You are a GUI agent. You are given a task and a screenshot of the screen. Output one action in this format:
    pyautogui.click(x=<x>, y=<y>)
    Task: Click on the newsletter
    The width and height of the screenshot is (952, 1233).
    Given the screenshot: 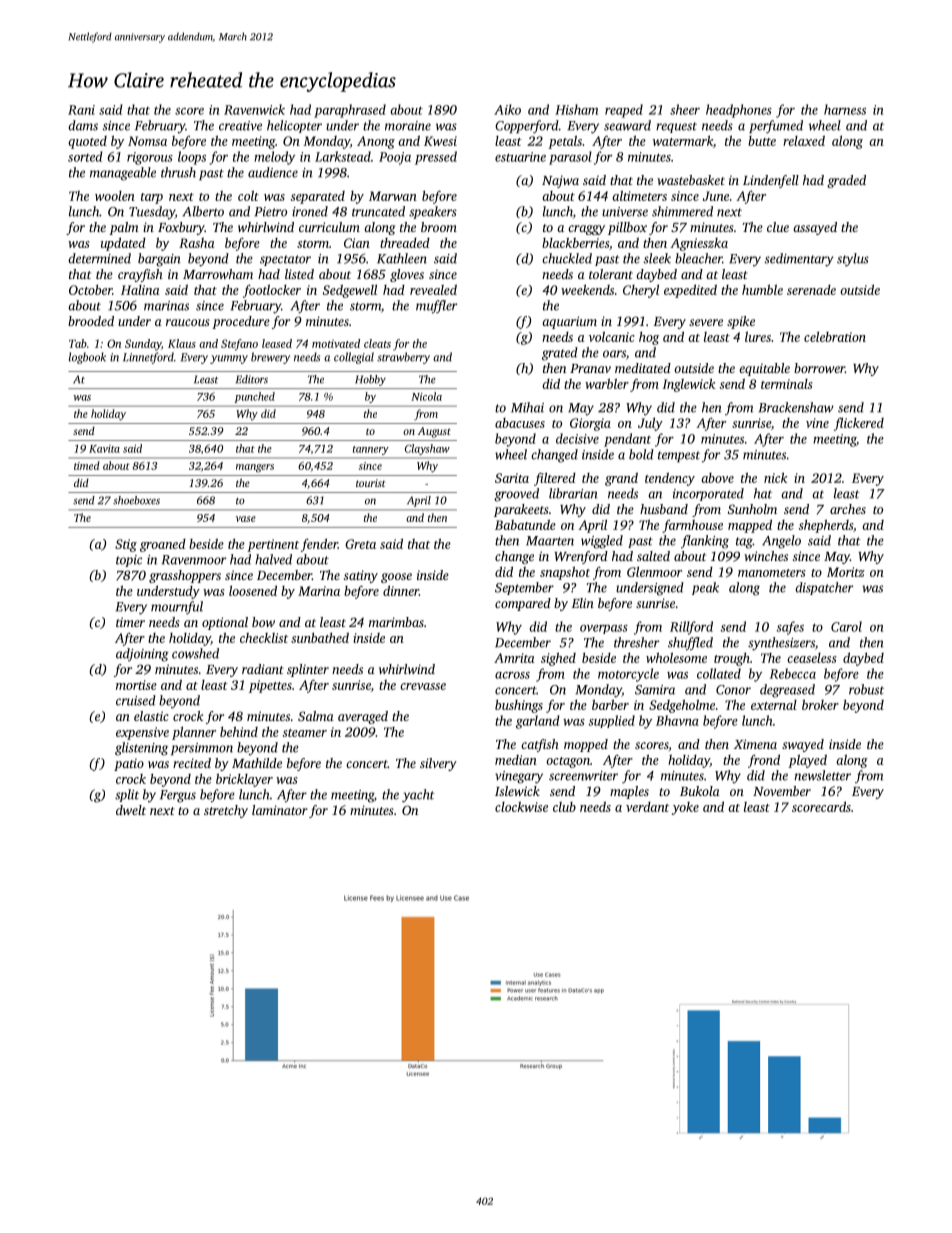 What is the action you would take?
    pyautogui.click(x=822, y=775)
